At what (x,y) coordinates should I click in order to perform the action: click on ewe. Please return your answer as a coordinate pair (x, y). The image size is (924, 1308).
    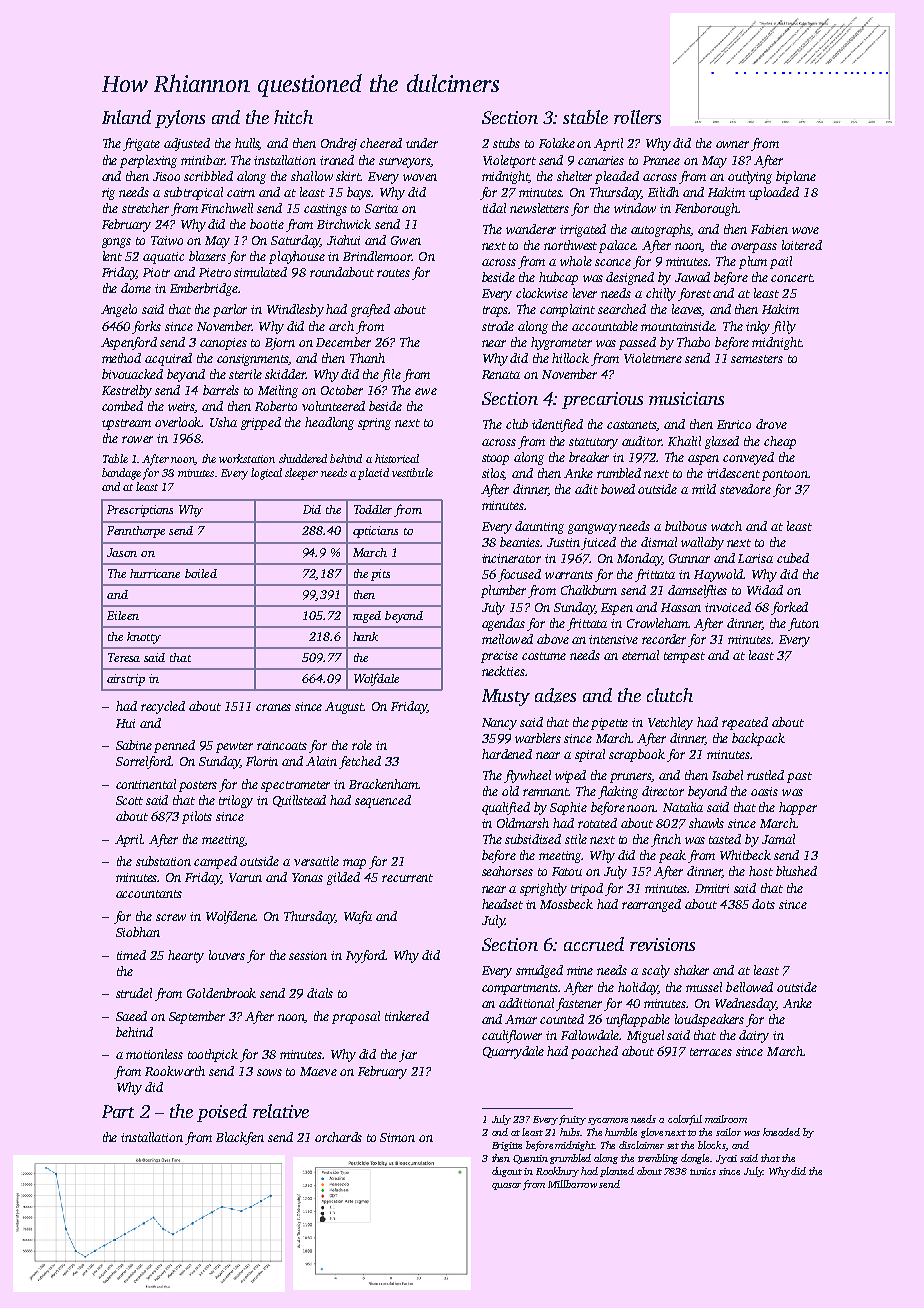
    Looking at the image, I should click on (426, 391).
